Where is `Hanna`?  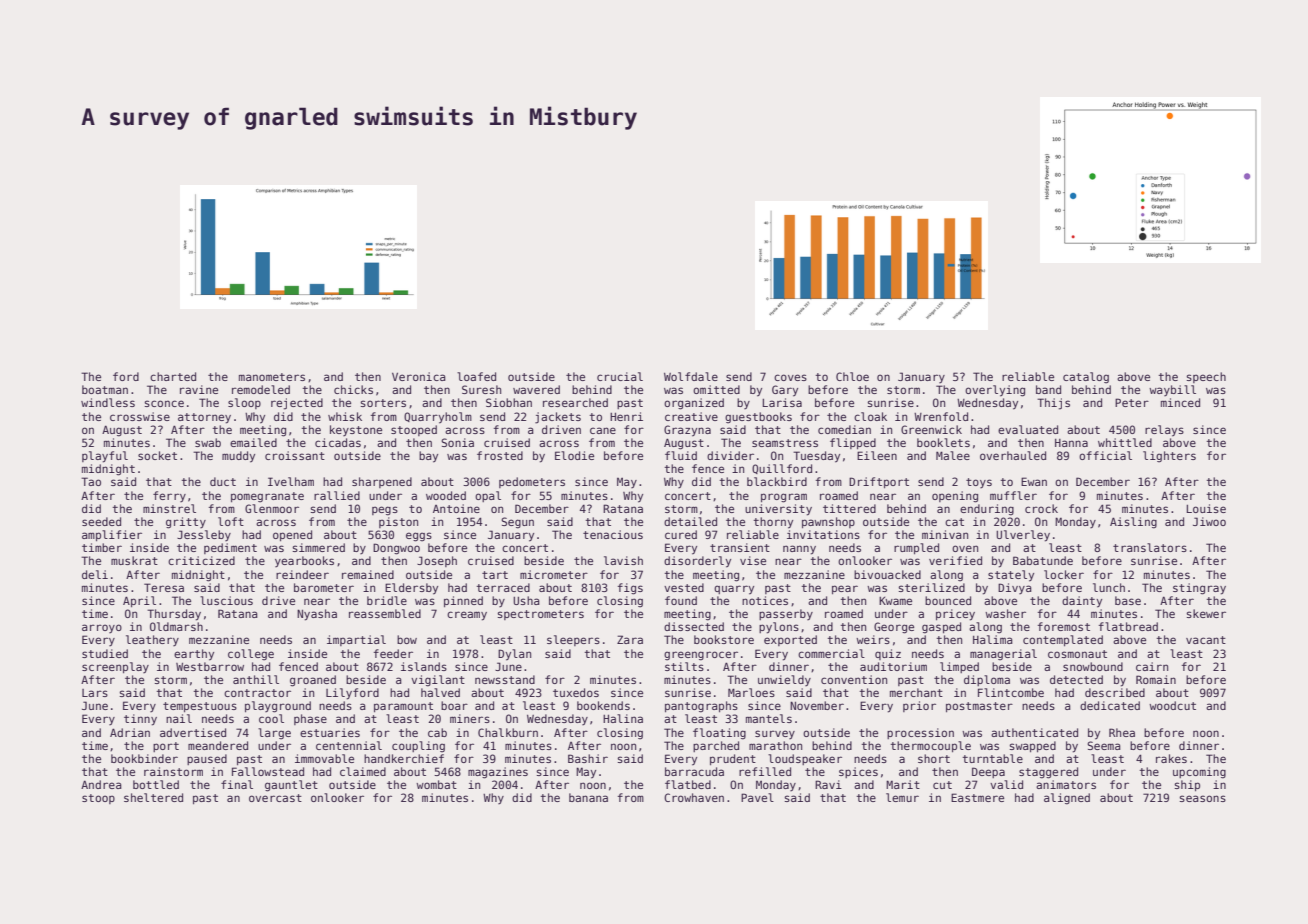
Hanna is located at coordinates (1071, 443).
